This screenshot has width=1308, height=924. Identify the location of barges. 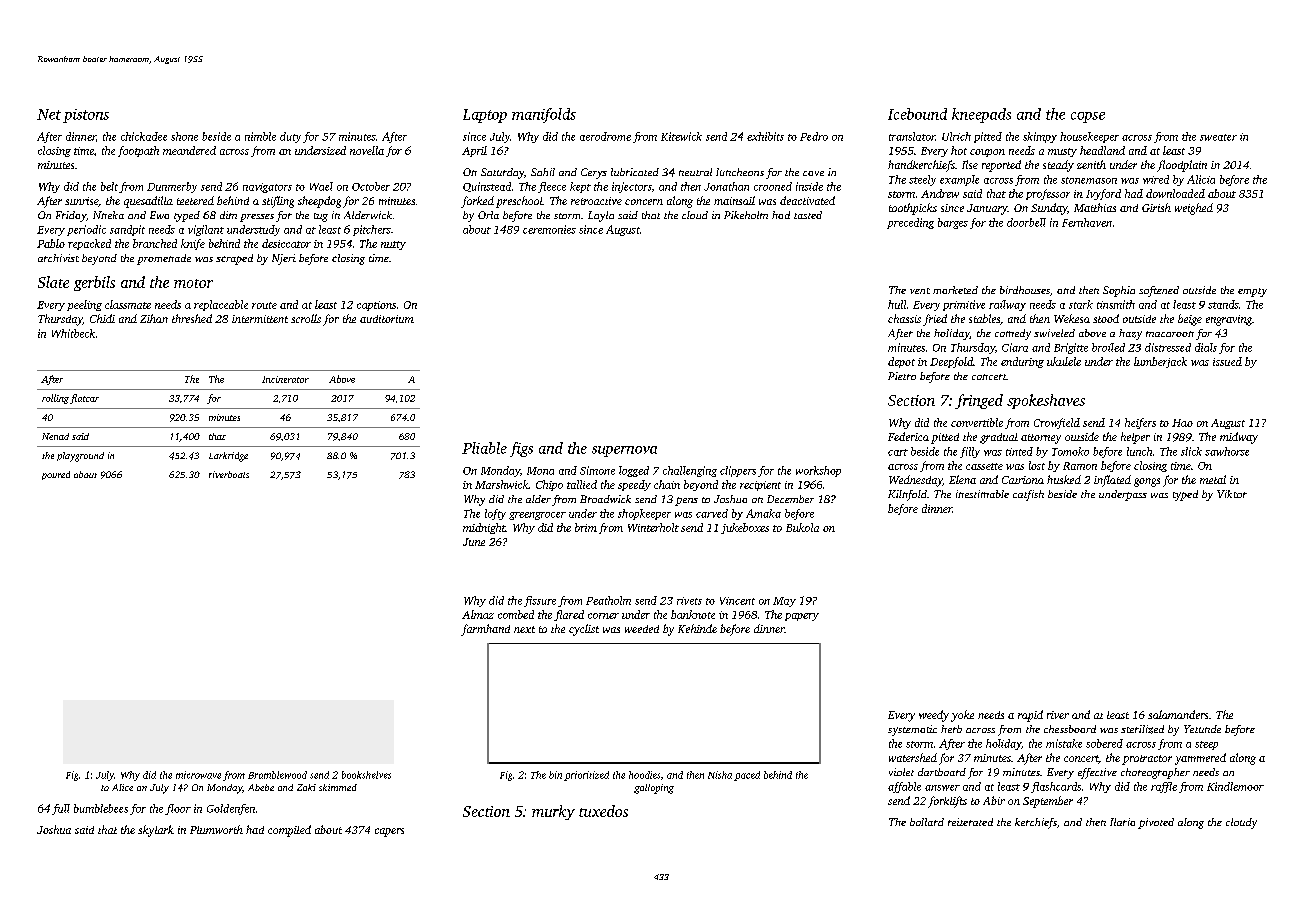
(953, 223).
